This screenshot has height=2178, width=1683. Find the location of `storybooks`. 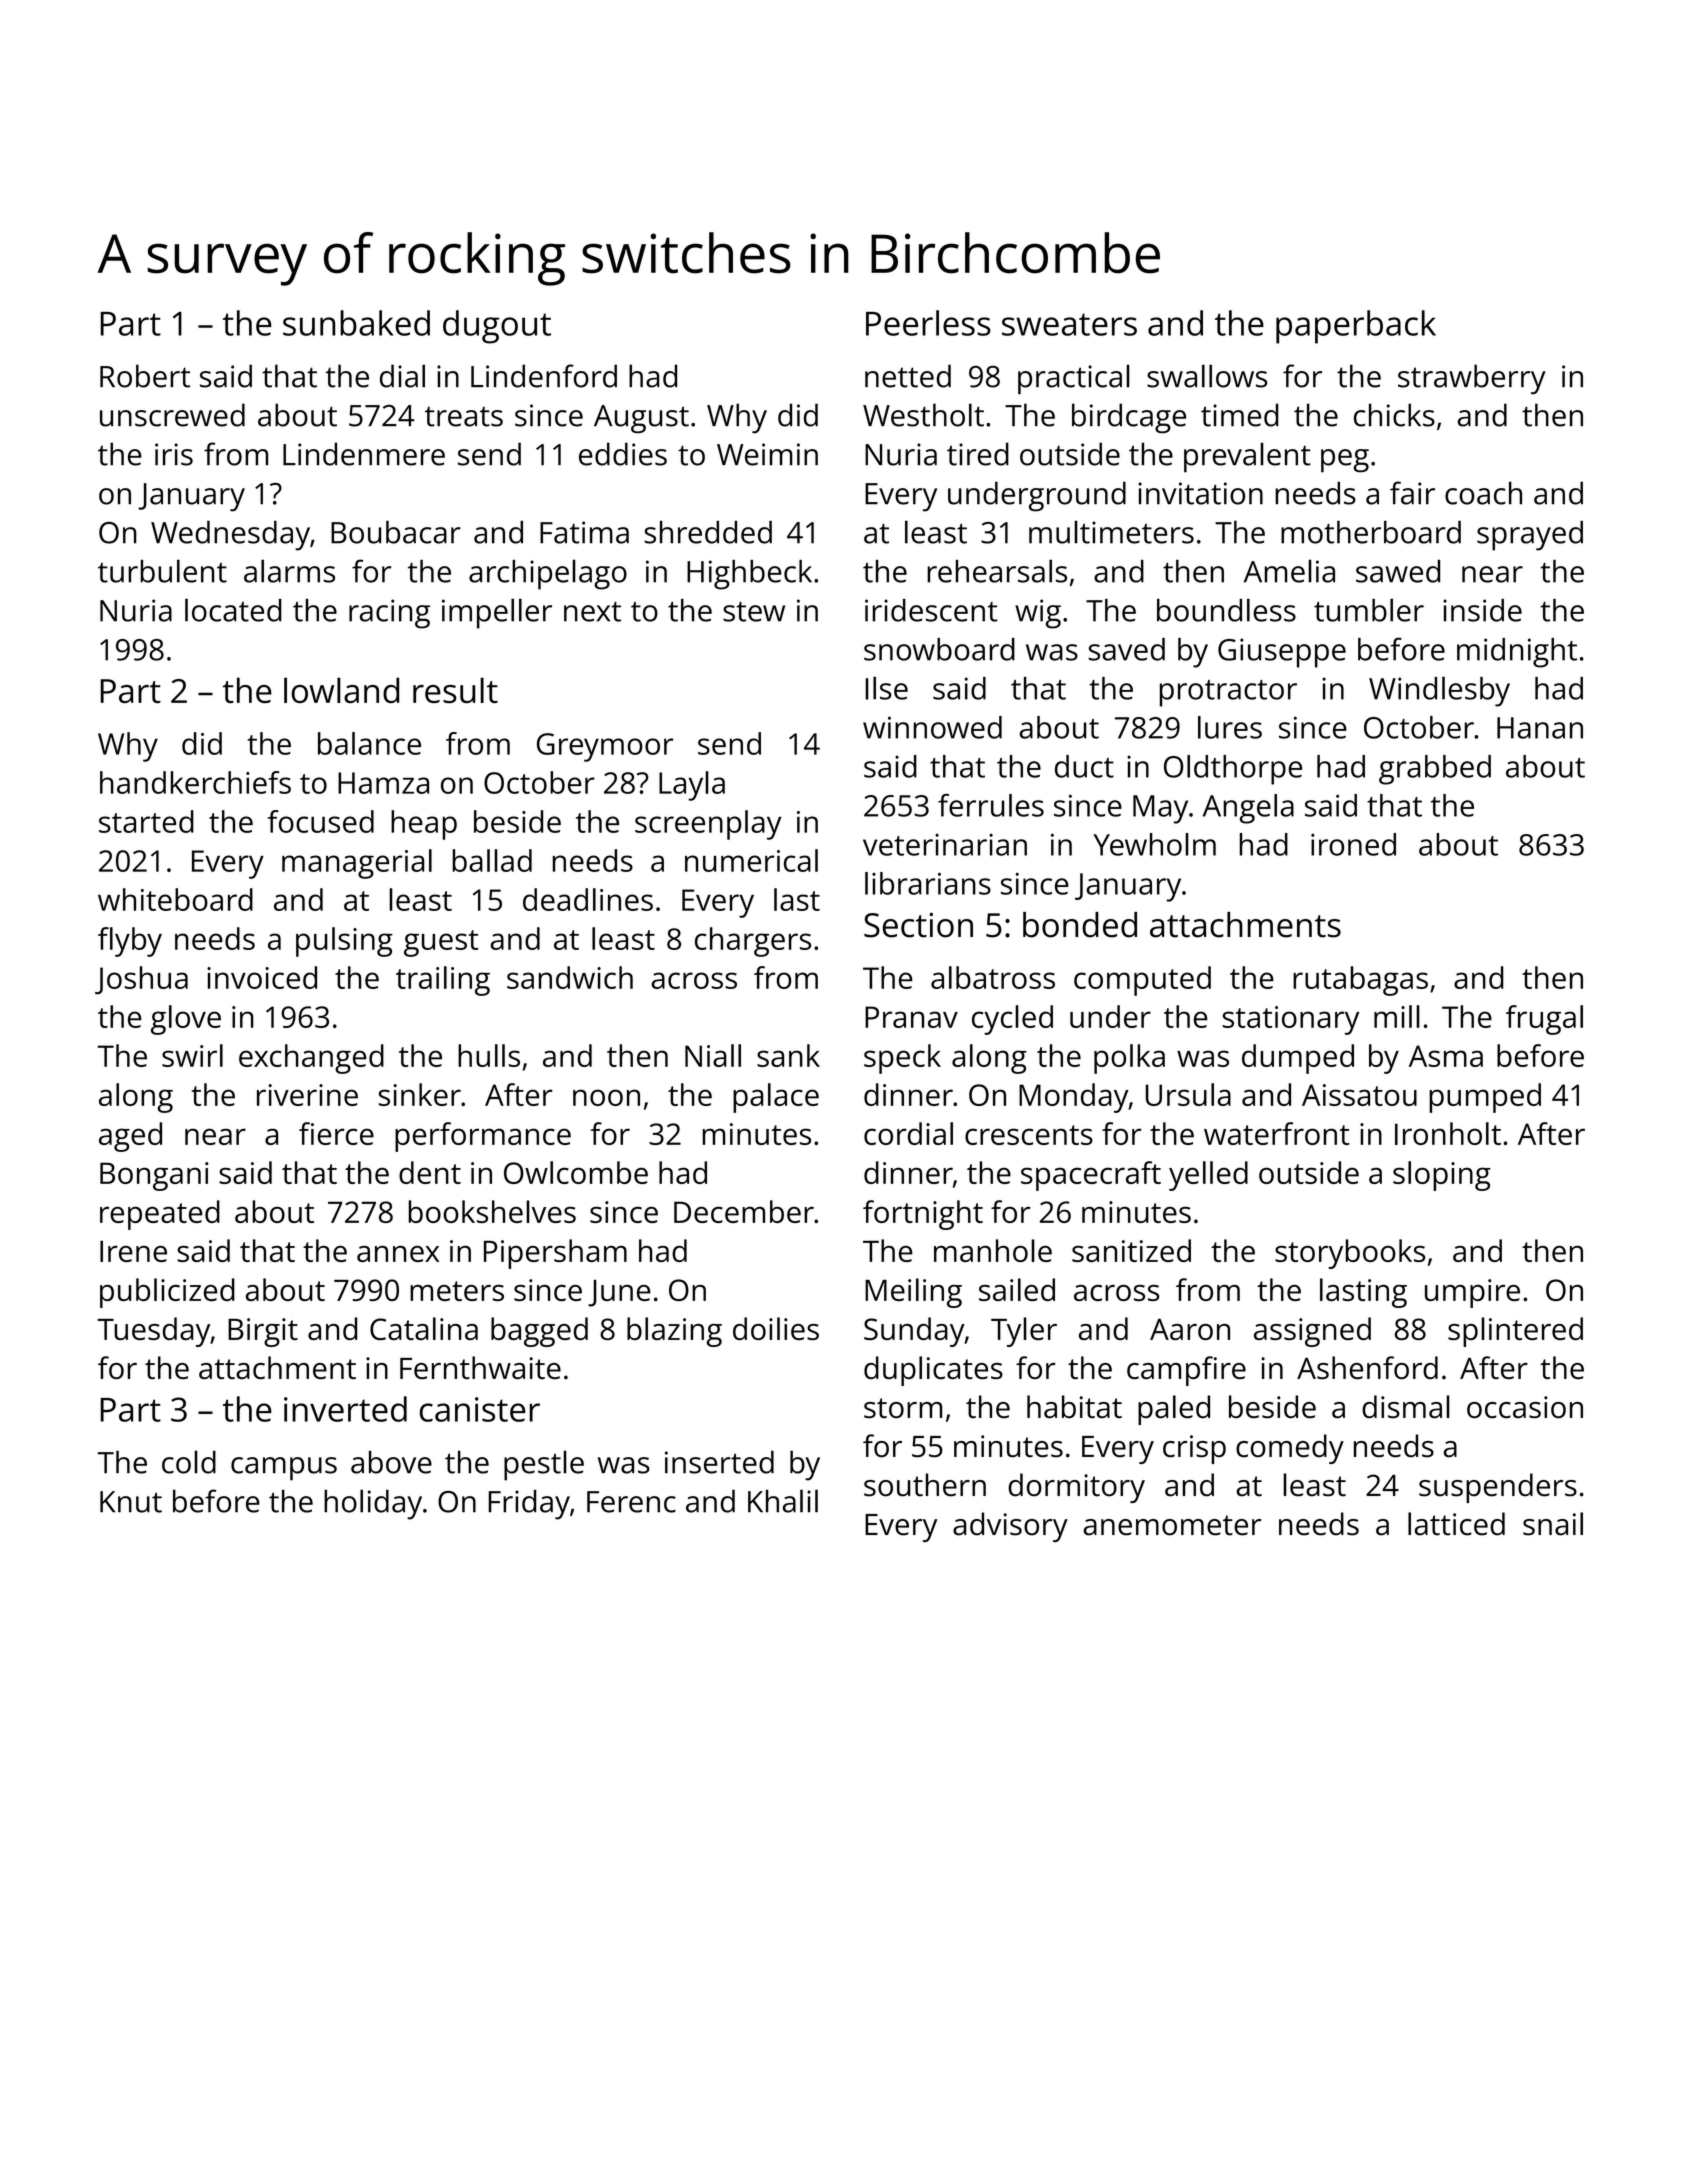

storybooks is located at coordinates (1350, 1254).
